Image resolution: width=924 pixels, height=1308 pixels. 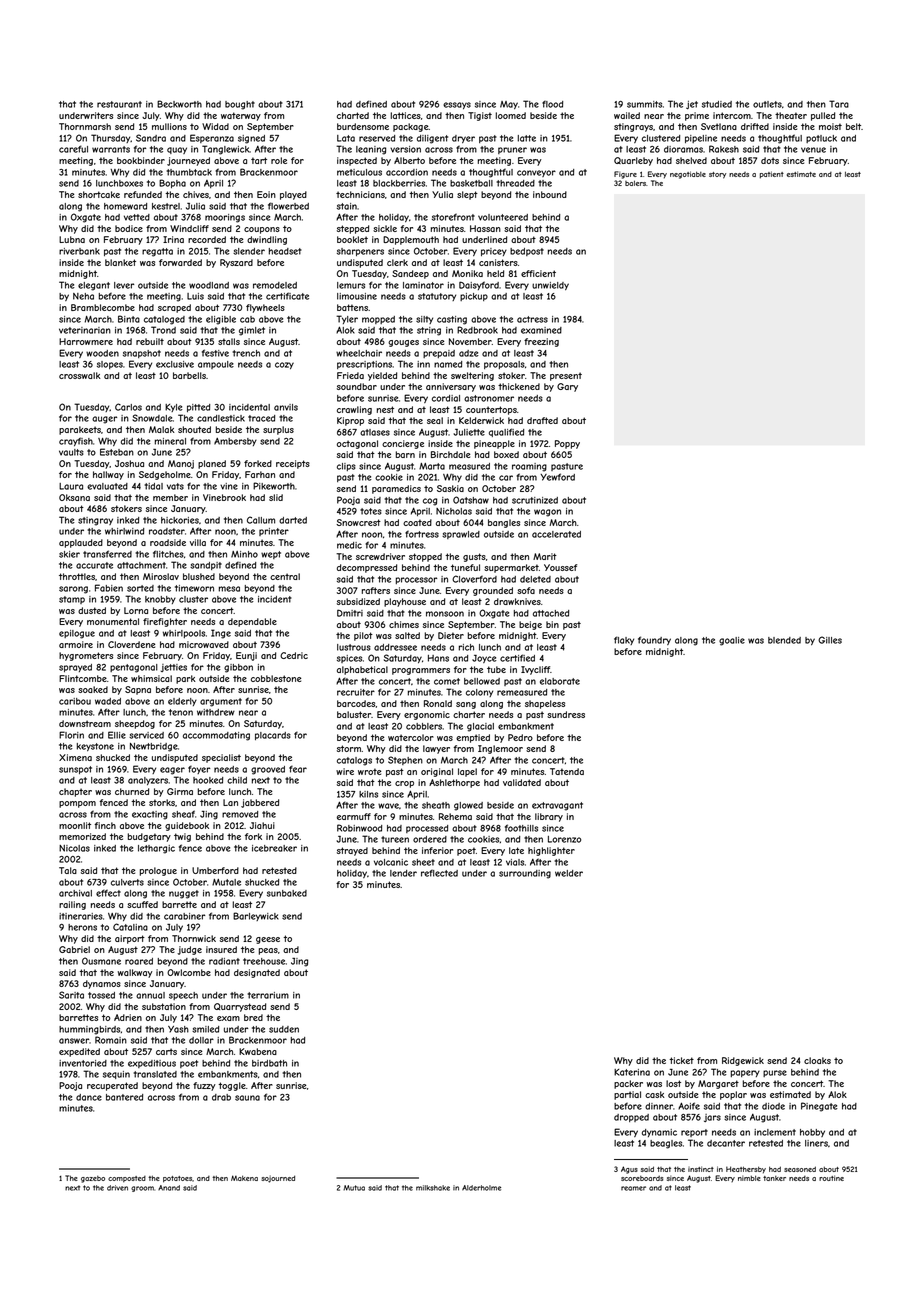 What do you see at coordinates (142, 904) in the screenshot?
I see `scuffed` at bounding box center [142, 904].
